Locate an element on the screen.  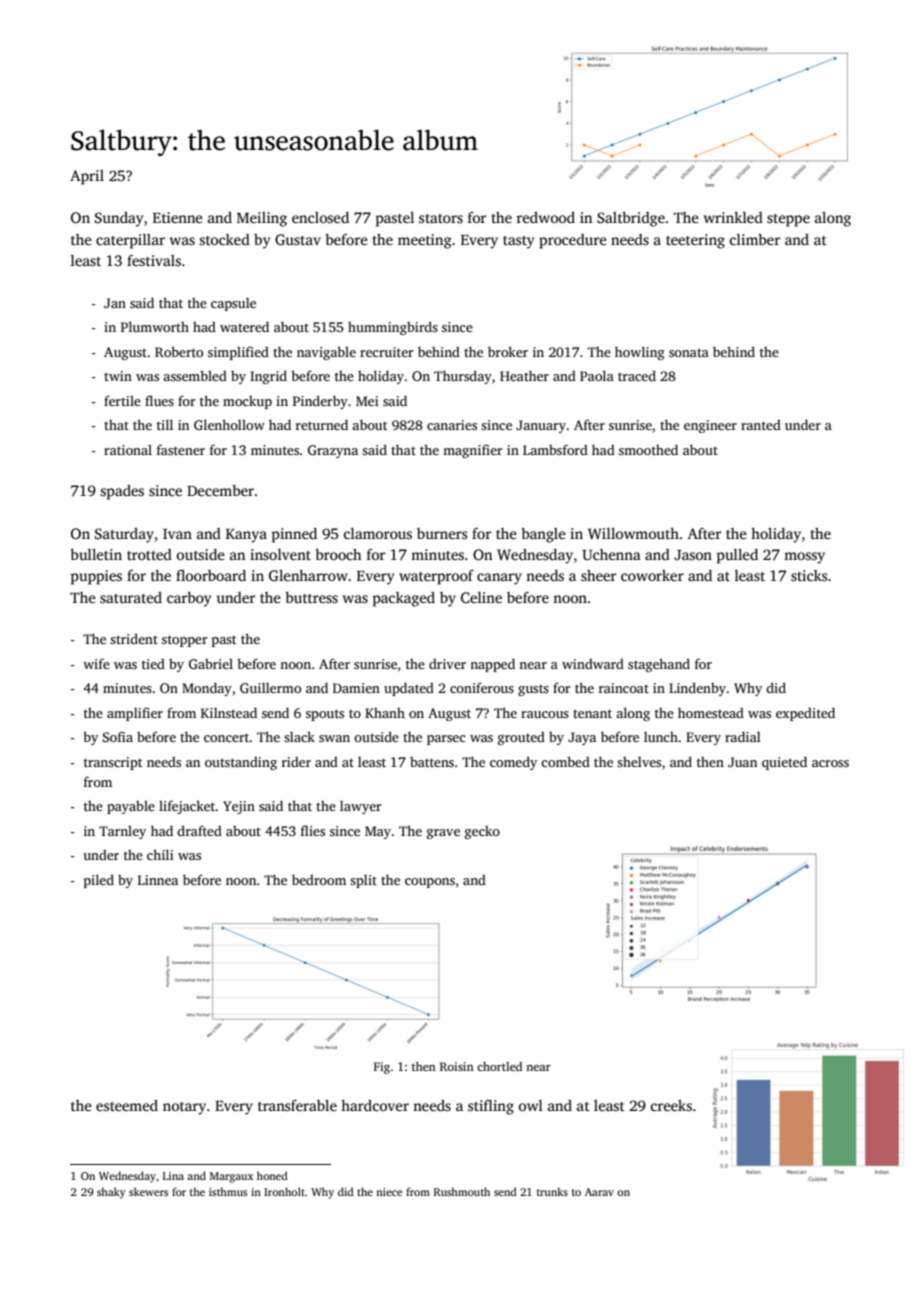
isthmus is located at coordinates (228, 1191).
